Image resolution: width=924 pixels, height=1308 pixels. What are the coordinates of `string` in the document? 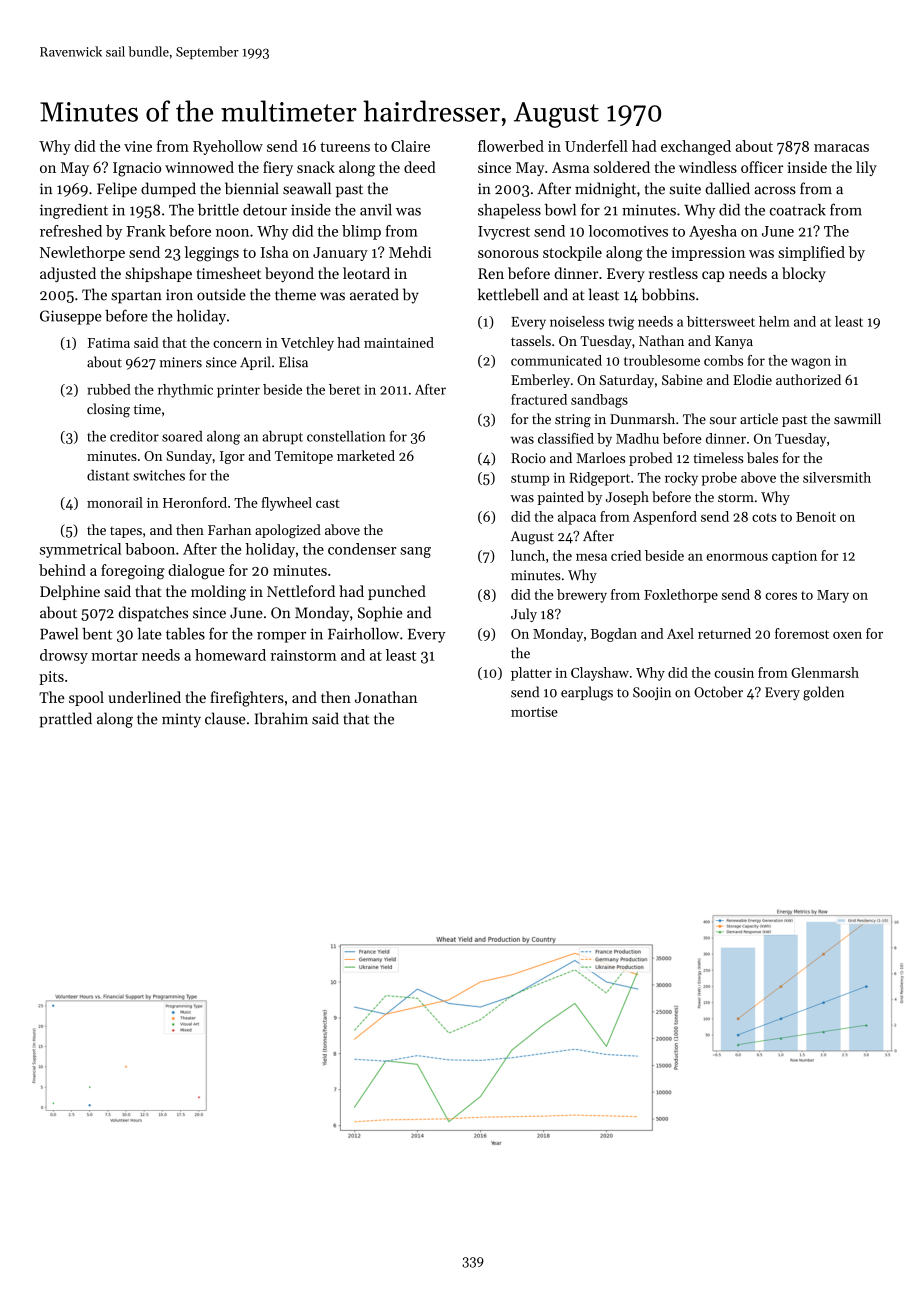 It's located at (573, 421).
